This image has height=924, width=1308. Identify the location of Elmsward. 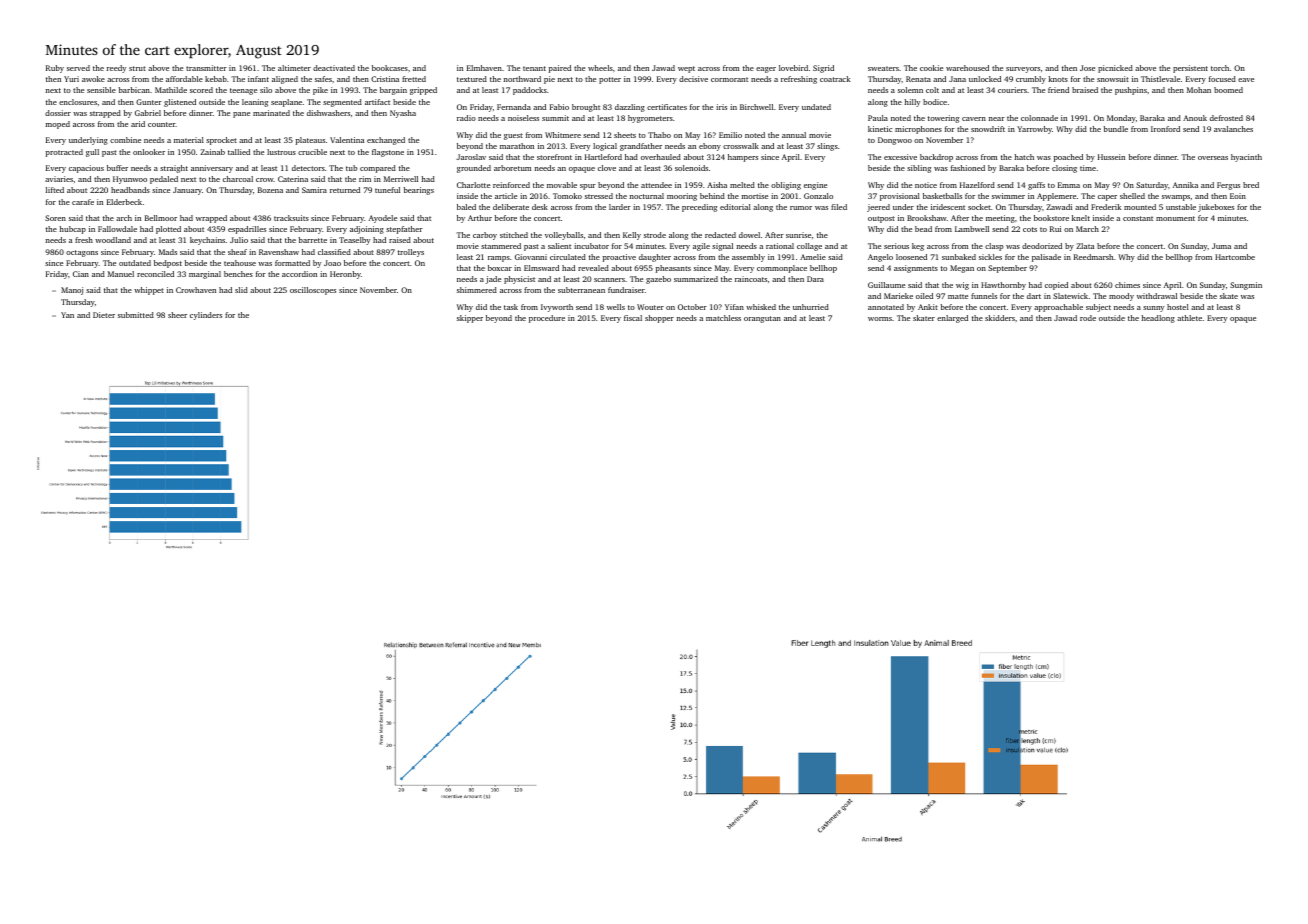
(541, 268).
